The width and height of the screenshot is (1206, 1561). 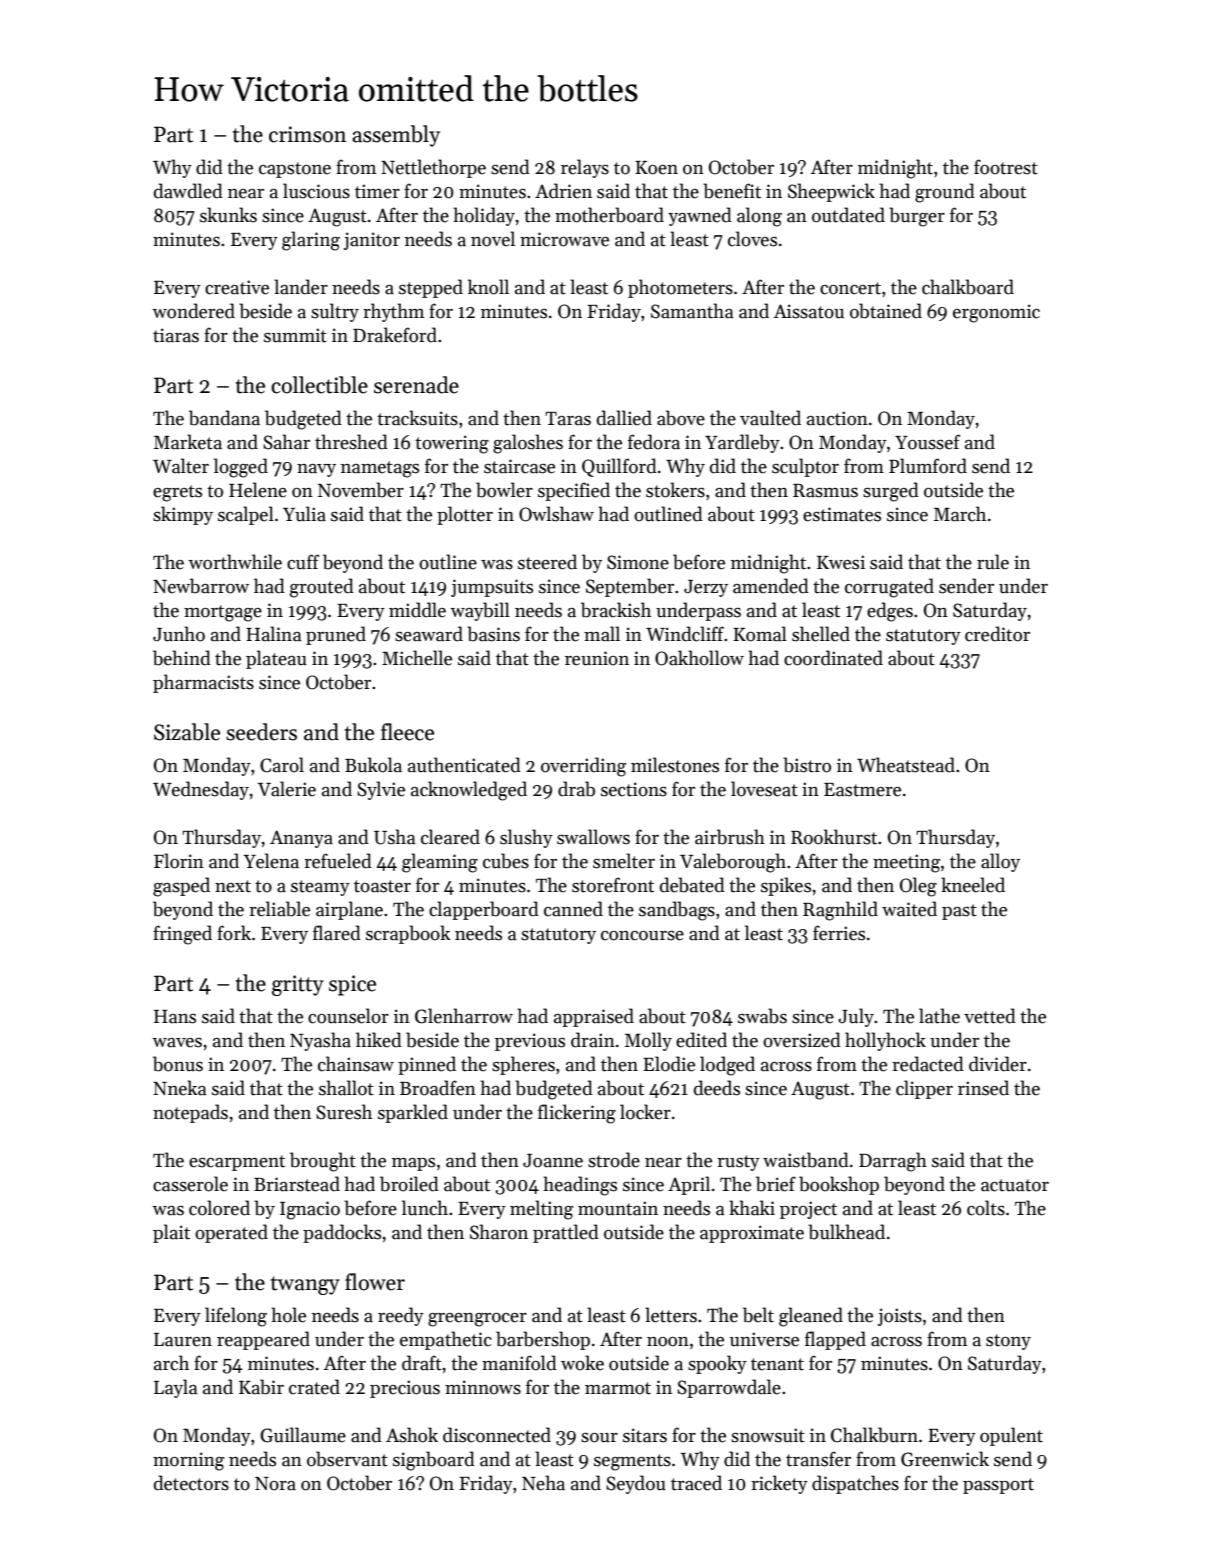 I want to click on footrest, so click(x=1006, y=167).
